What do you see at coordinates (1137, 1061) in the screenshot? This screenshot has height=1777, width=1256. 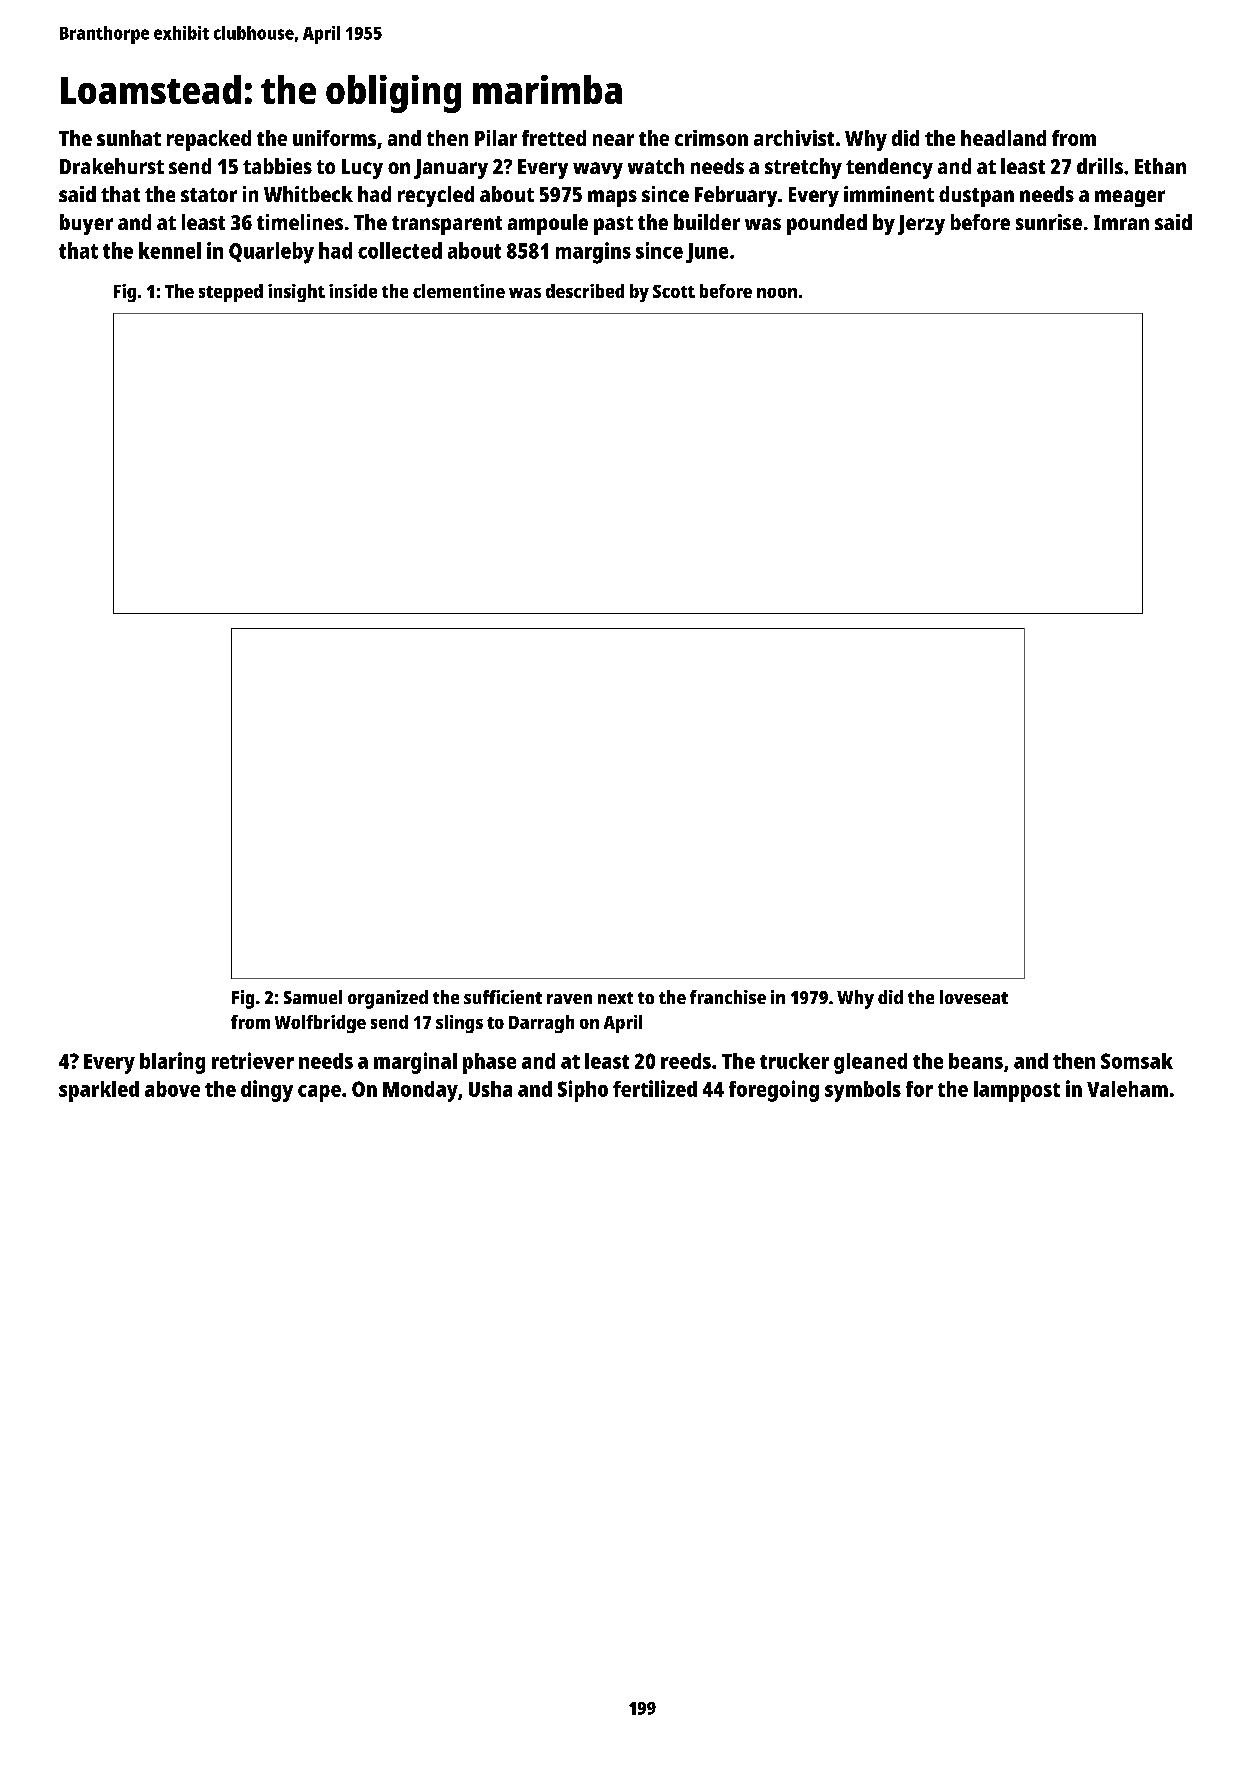 I see `Somsak` at bounding box center [1137, 1061].
